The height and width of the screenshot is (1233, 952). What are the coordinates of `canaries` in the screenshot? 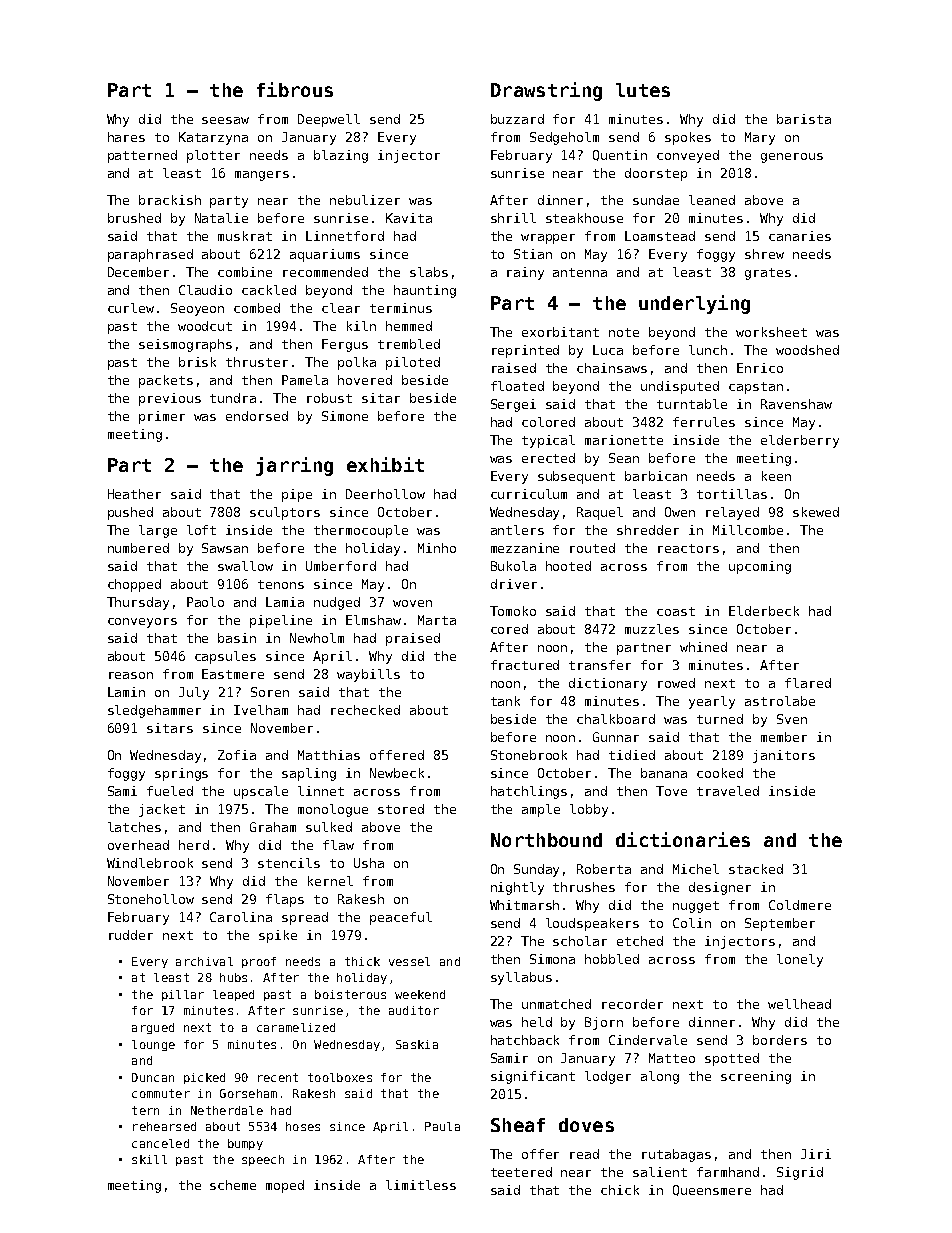 It's located at (800, 236).
